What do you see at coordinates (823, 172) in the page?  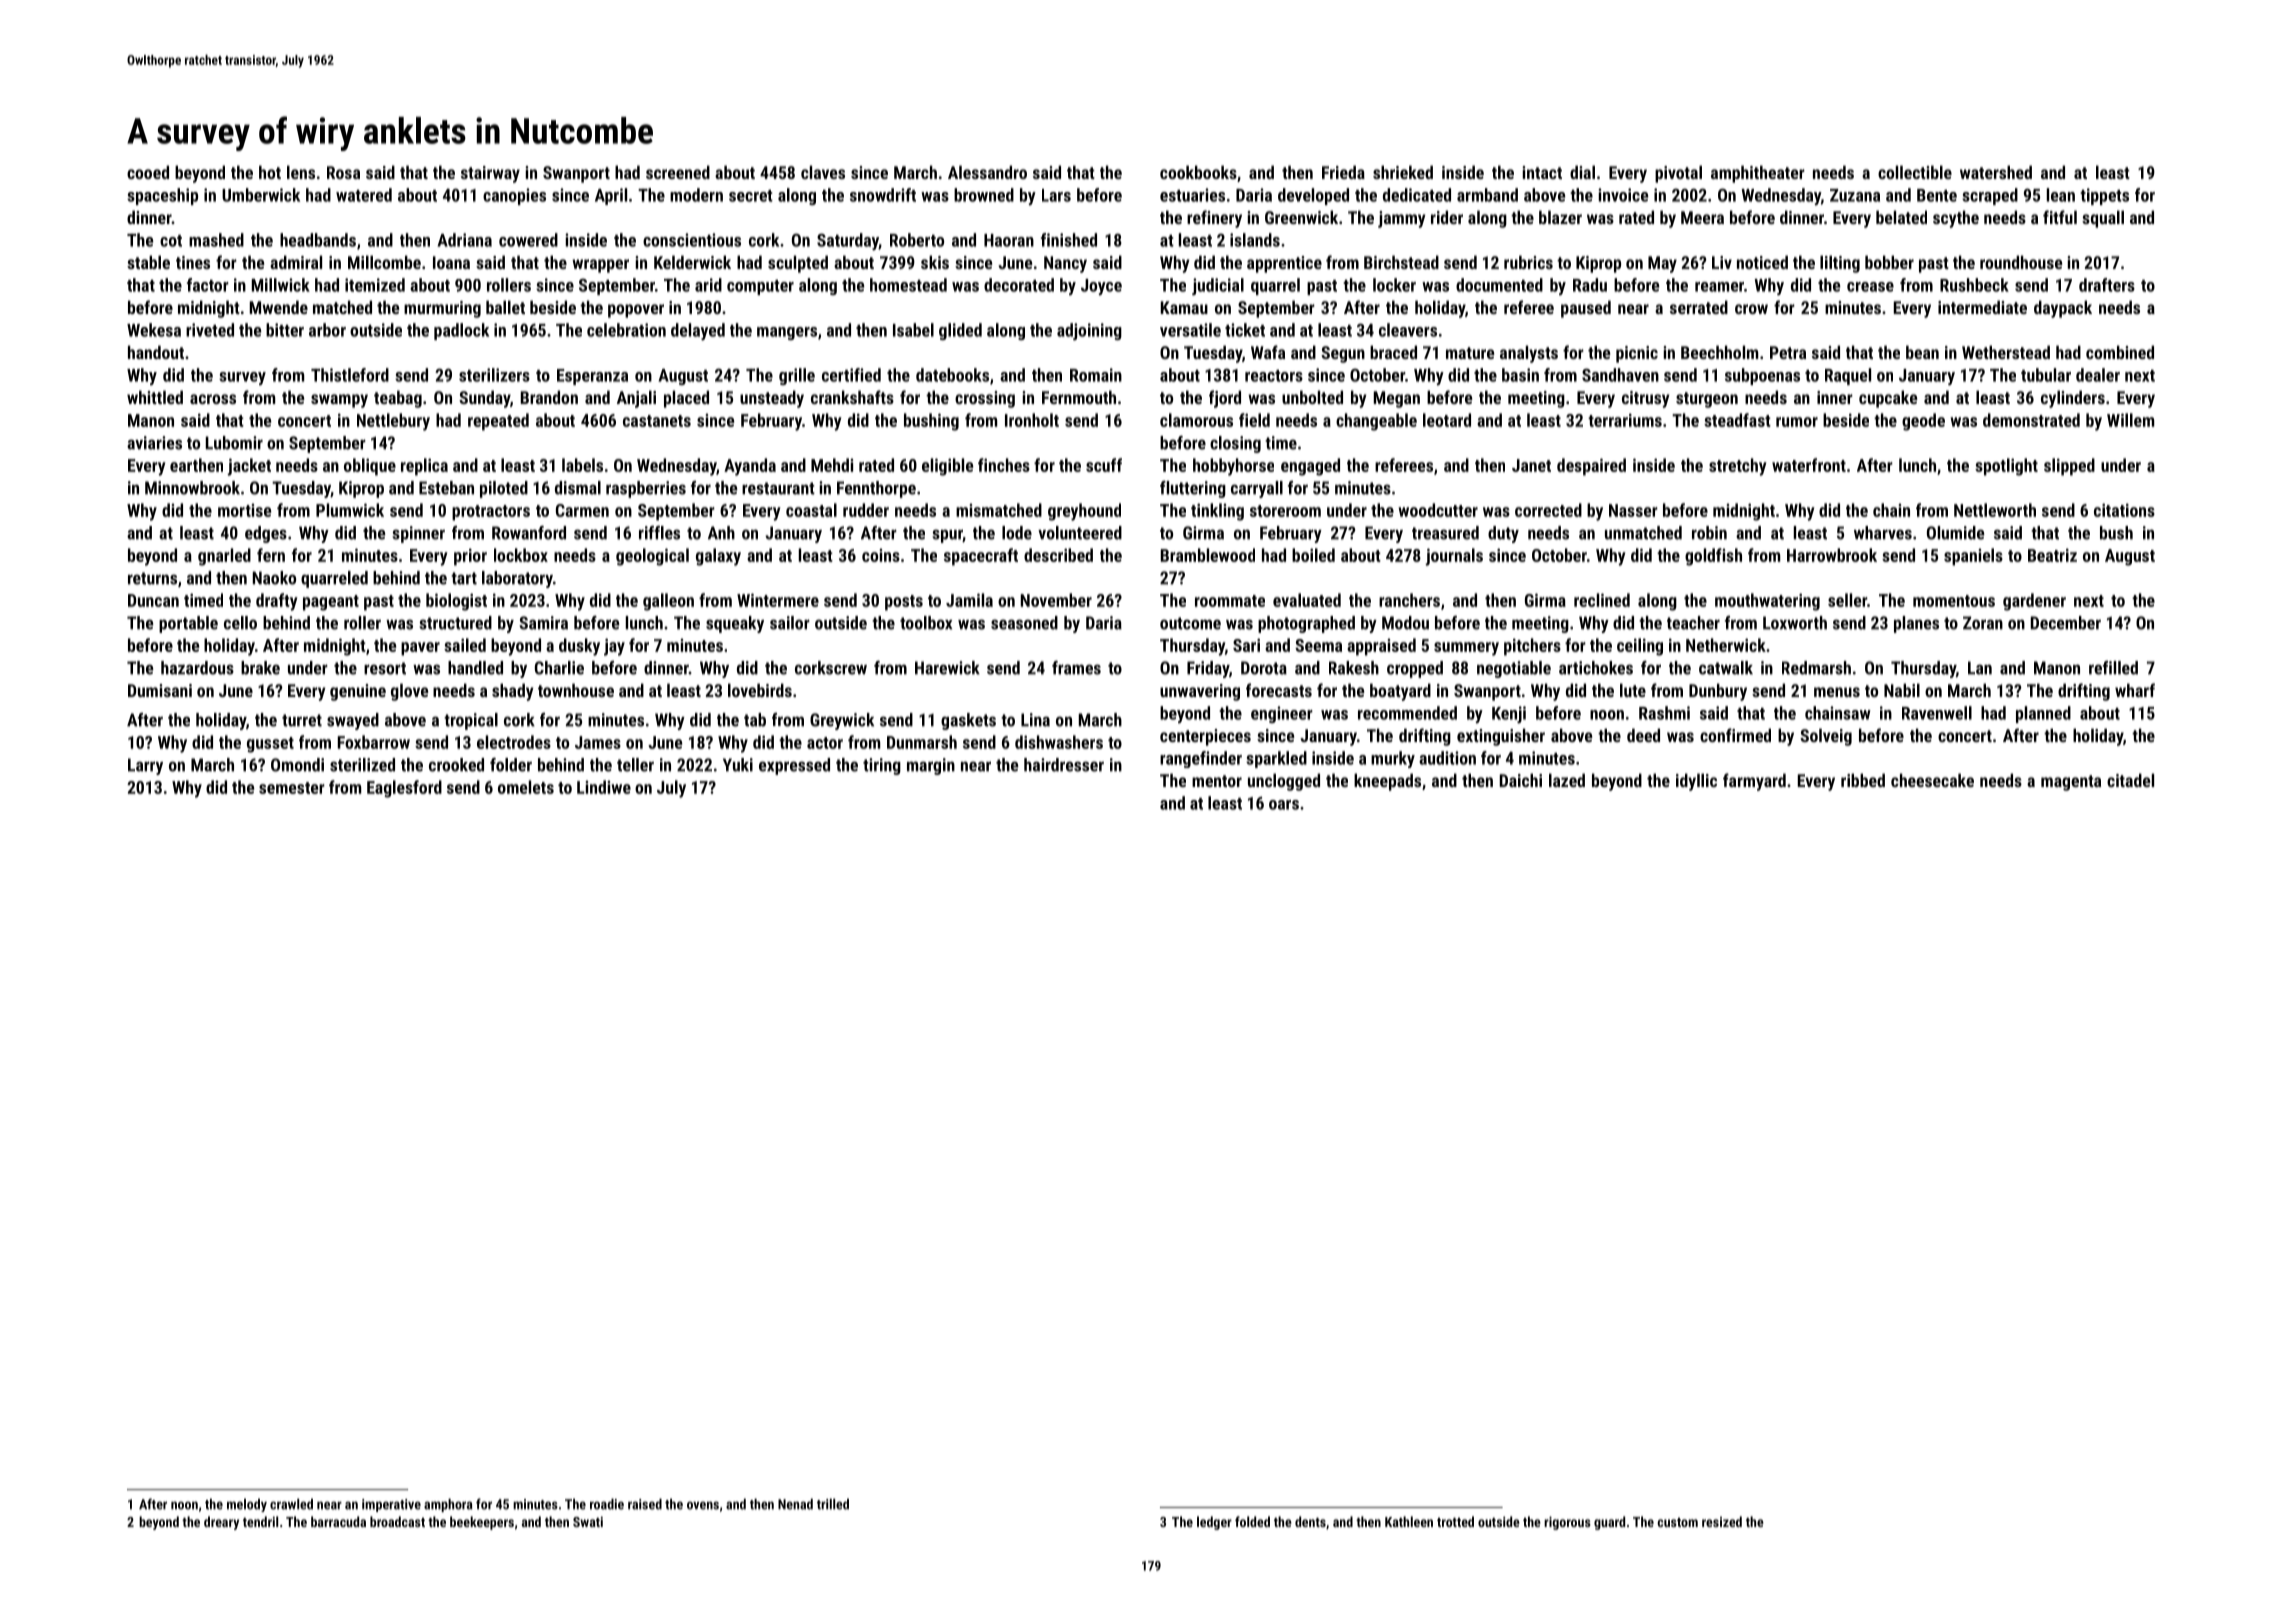 I see `claves` at bounding box center [823, 172].
